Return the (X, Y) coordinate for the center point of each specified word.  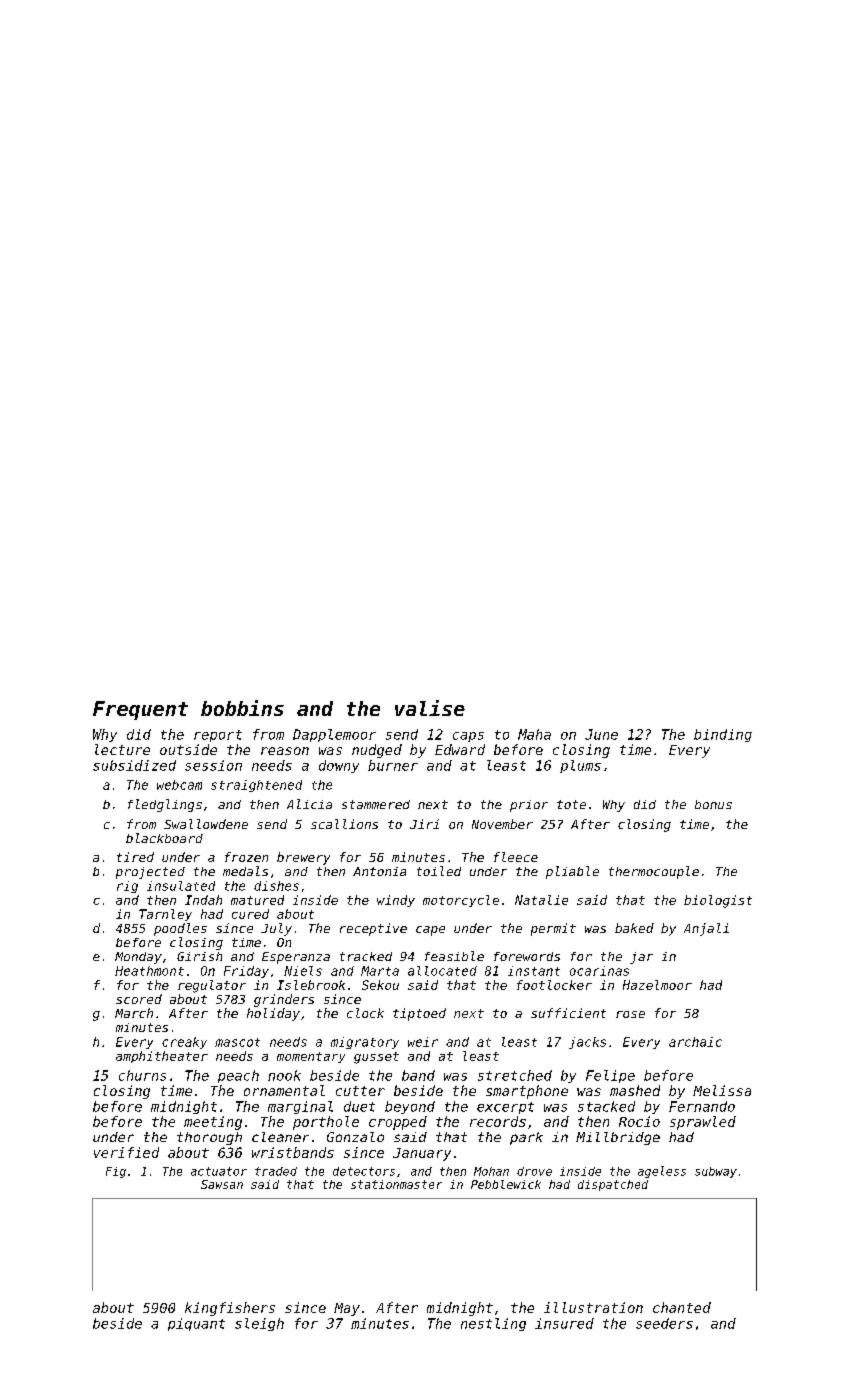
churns (142, 1075)
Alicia (309, 804)
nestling (493, 1324)
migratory (365, 1043)
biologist (718, 901)
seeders (664, 1323)
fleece (516, 857)
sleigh (259, 1324)
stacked (606, 1106)
